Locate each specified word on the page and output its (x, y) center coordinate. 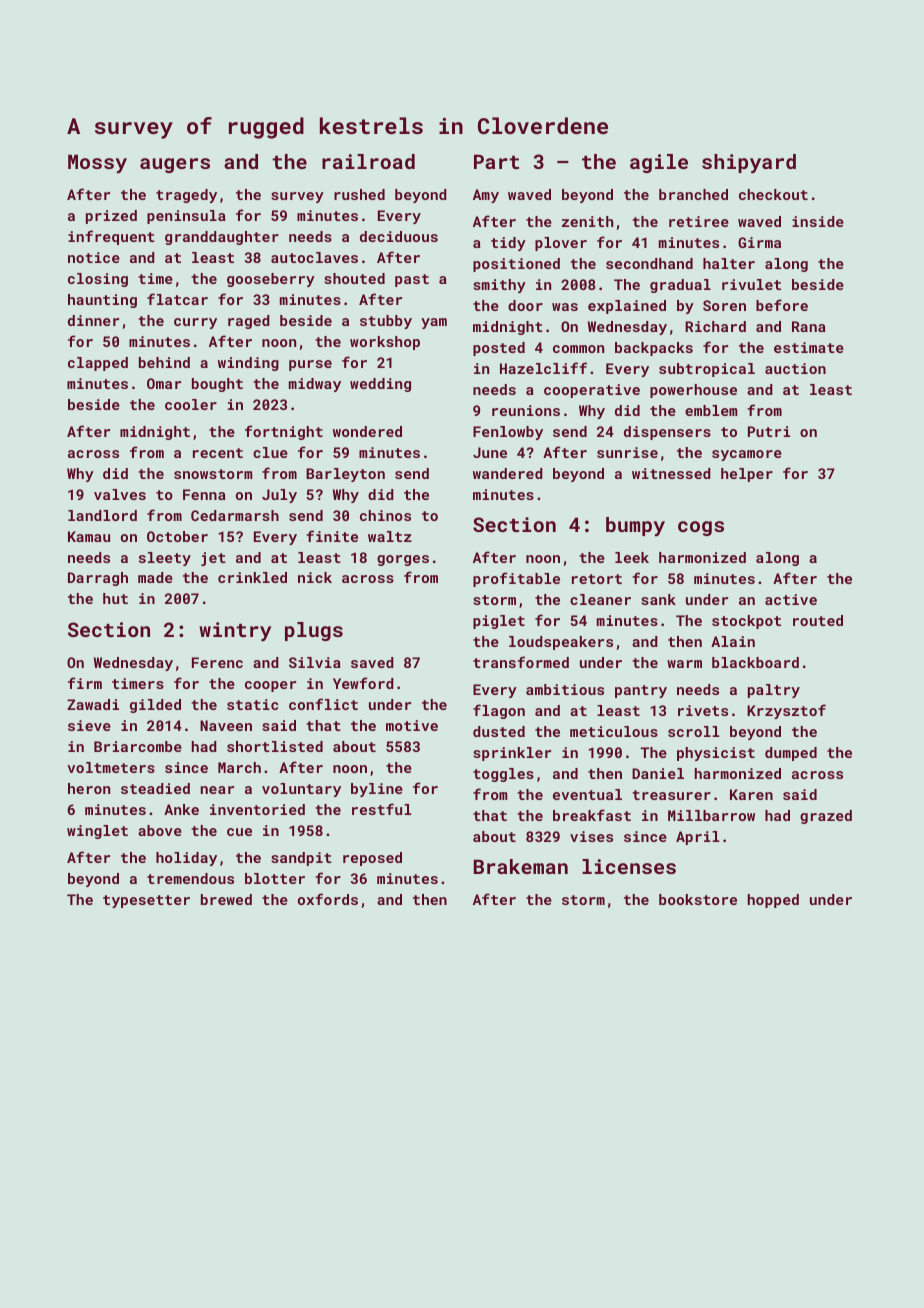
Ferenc (217, 662)
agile (659, 163)
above (160, 830)
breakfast (592, 815)
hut (115, 598)
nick (315, 577)
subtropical (707, 370)
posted (499, 349)
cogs (701, 528)
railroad (368, 161)
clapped (98, 364)
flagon (499, 711)
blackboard (755, 662)
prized (111, 217)
